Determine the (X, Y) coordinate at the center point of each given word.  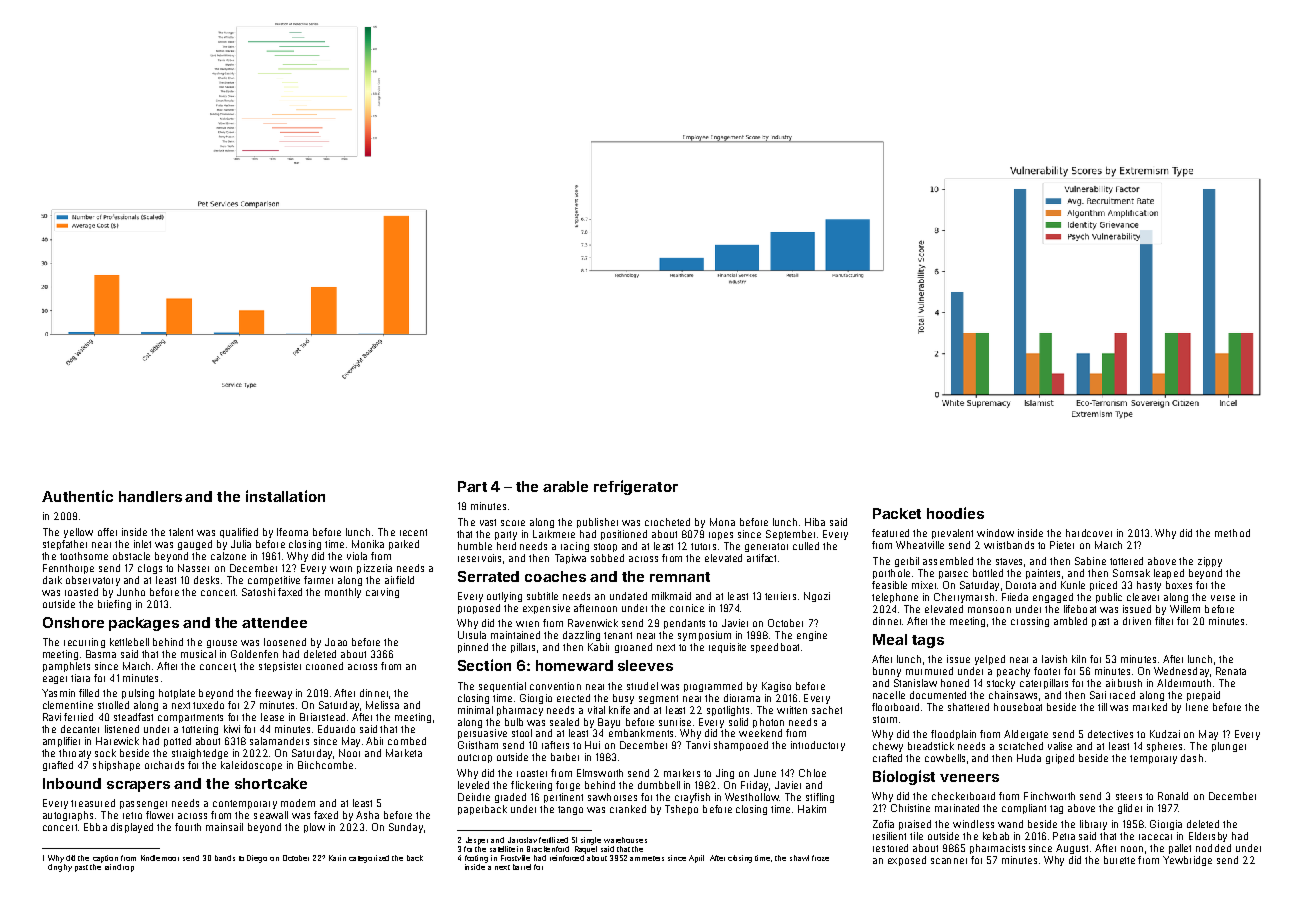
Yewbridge (1187, 861)
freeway (273, 694)
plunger (1229, 747)
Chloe (812, 773)
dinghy (60, 868)
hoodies (955, 513)
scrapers (138, 786)
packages (144, 624)
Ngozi (817, 597)
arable (565, 486)
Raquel (586, 850)
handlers (150, 496)
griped (1060, 759)
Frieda (1015, 597)
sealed (564, 722)
